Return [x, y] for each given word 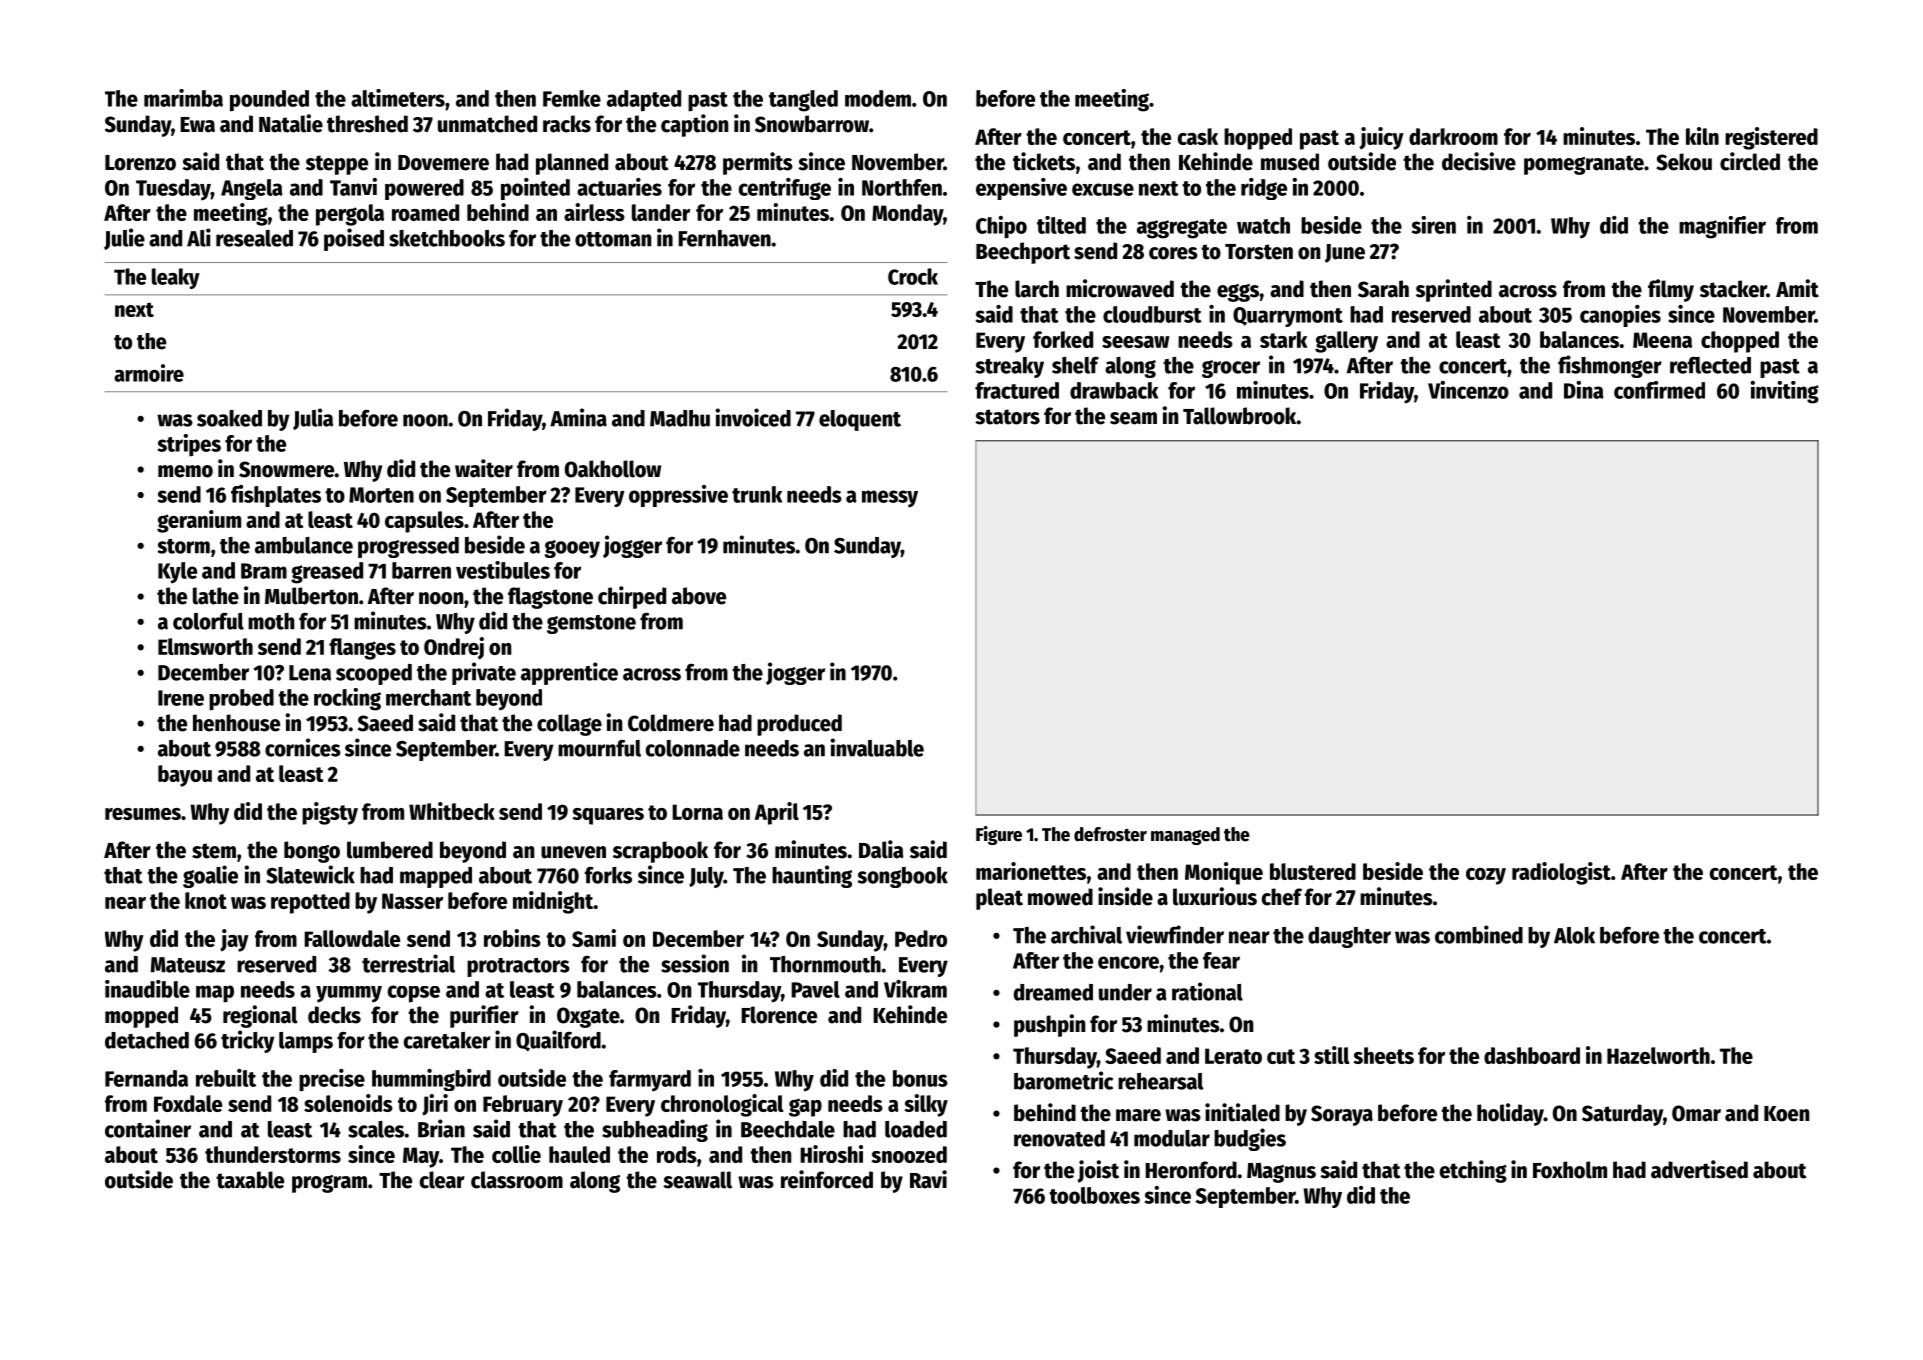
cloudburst [1152, 314]
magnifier [1722, 227]
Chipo [1001, 227]
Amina [578, 417]
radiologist [1561, 873]
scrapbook [660, 852]
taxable [250, 1180]
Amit [1797, 288]
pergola [350, 215]
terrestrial [408, 963]
